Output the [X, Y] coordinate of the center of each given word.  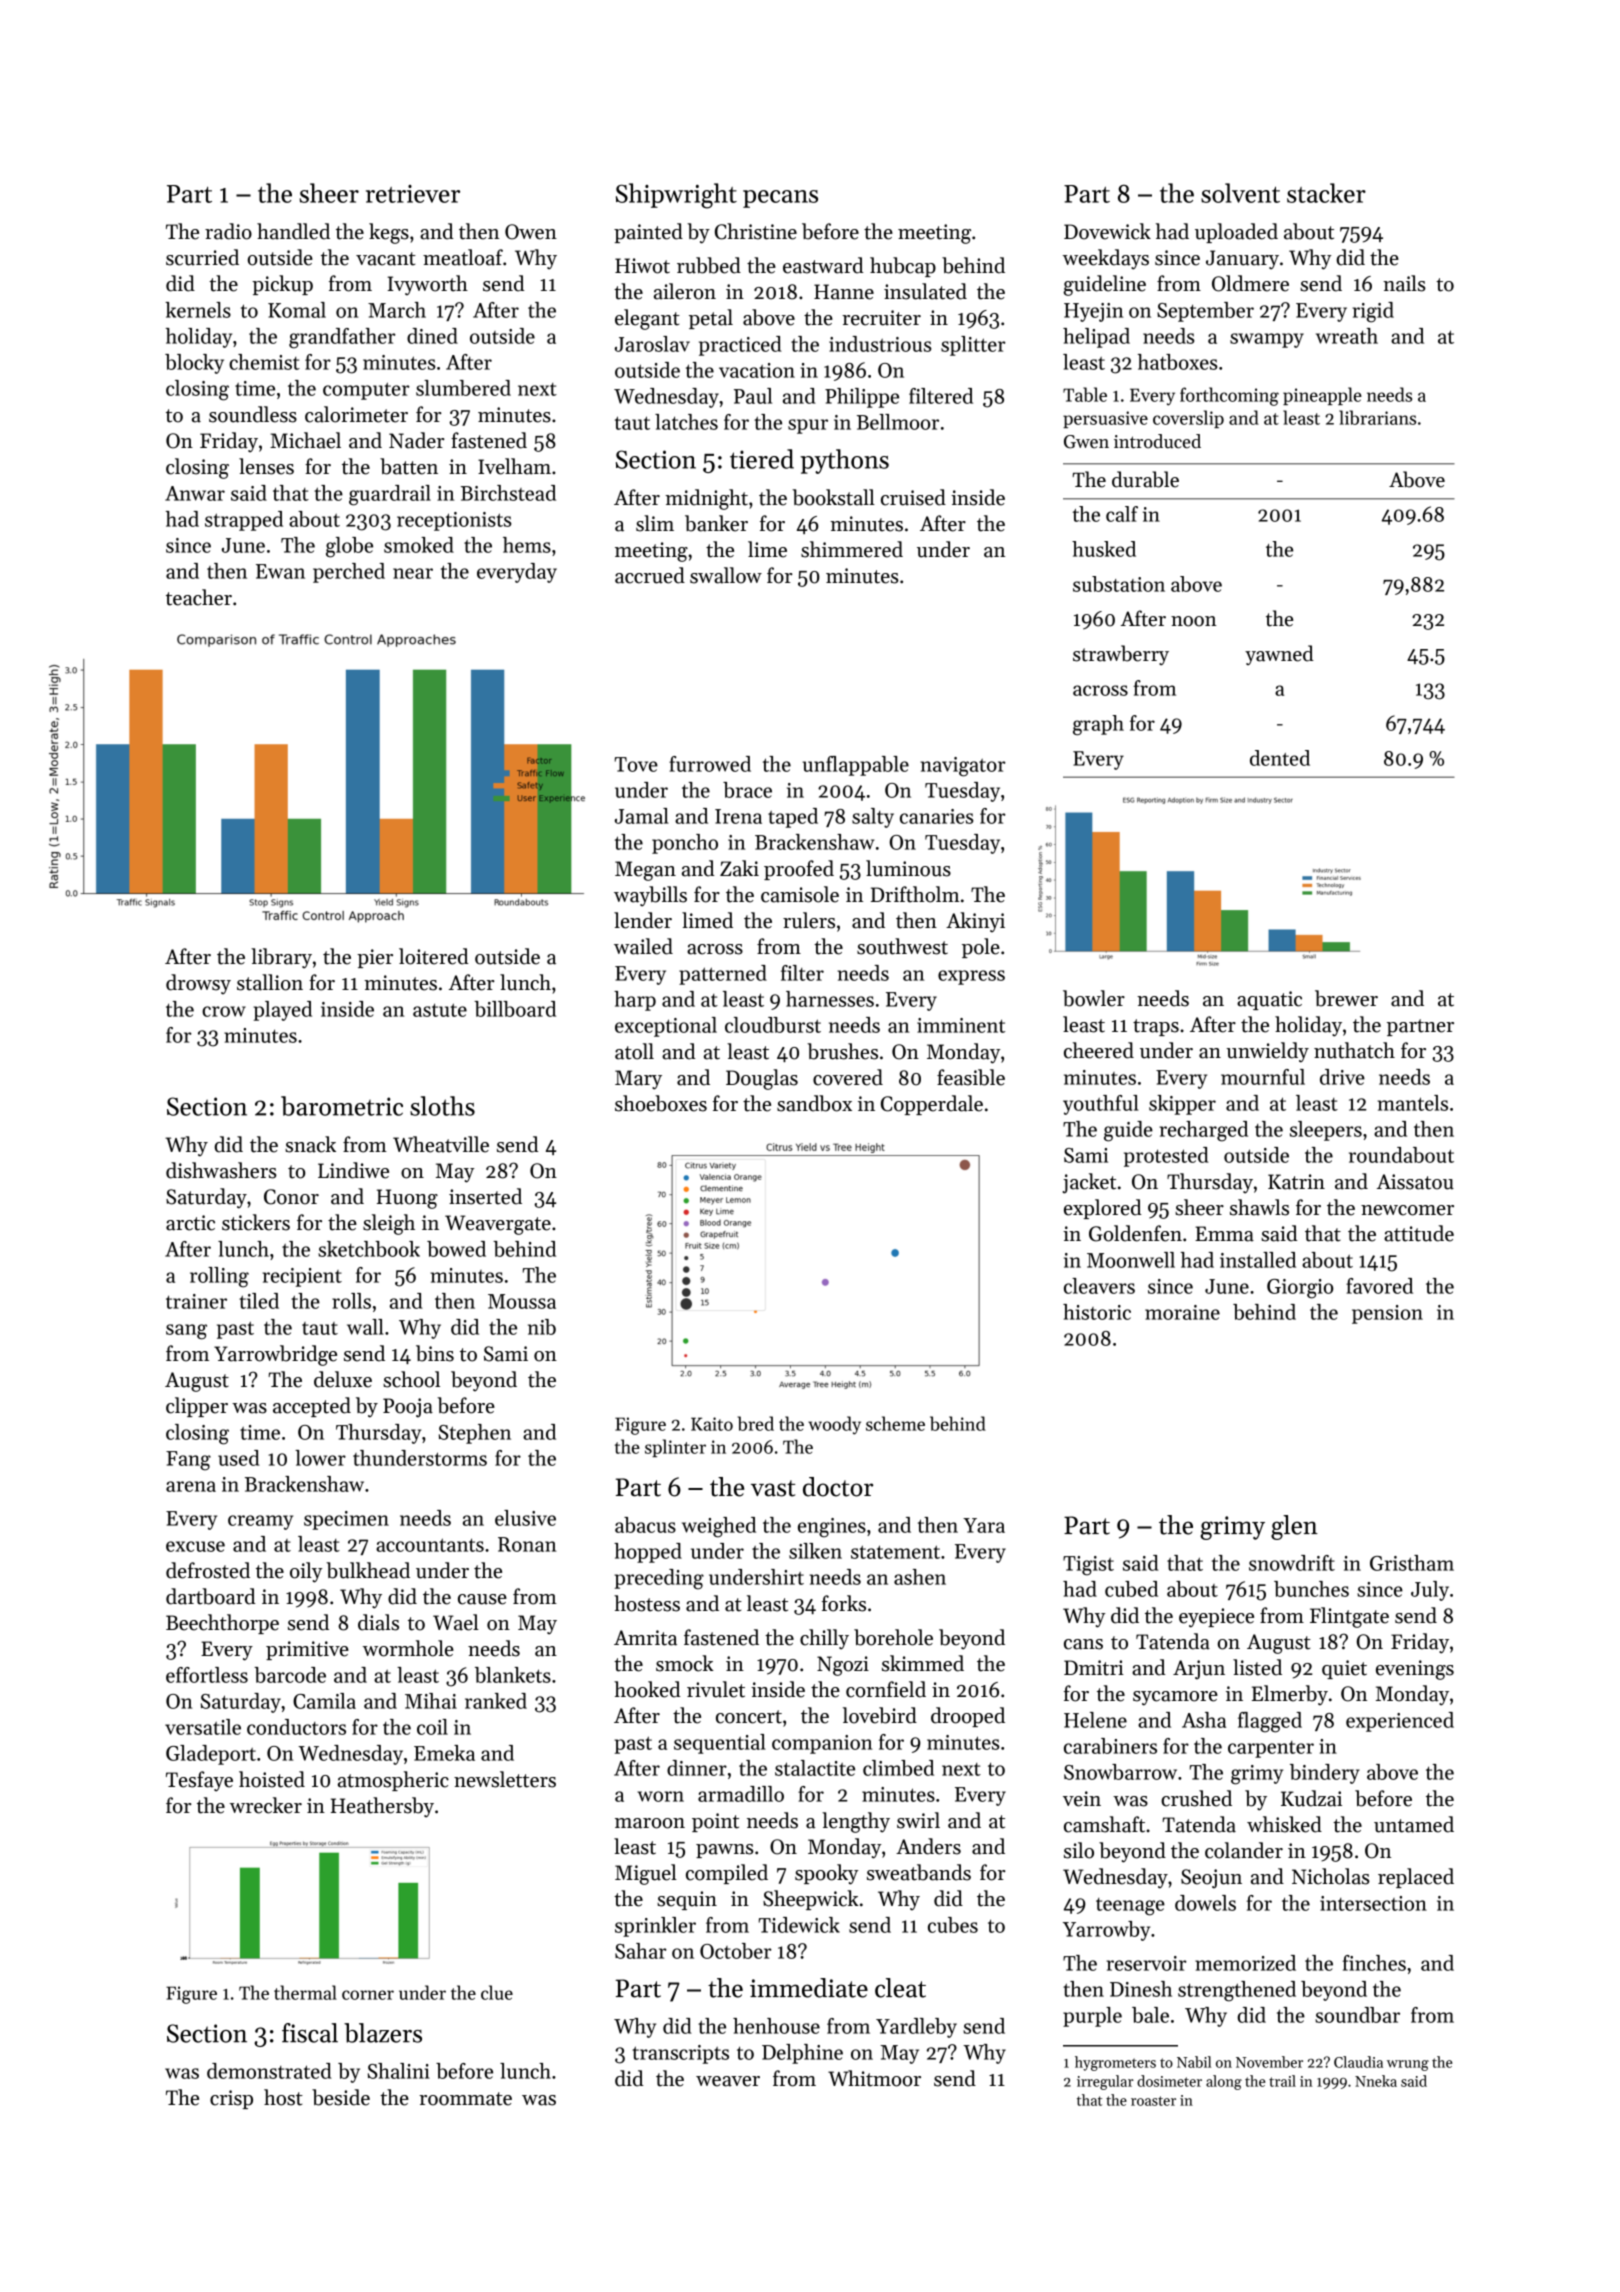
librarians [1377, 417]
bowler [1094, 998]
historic [1097, 1312]
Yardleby [916, 2028]
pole [981, 948]
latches [686, 422]
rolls [351, 1301]
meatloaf [463, 257]
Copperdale [932, 1105]
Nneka [1376, 2081]
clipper [197, 1407]
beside [341, 2097]
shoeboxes [661, 1103]
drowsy [198, 984]
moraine [1182, 1312]
